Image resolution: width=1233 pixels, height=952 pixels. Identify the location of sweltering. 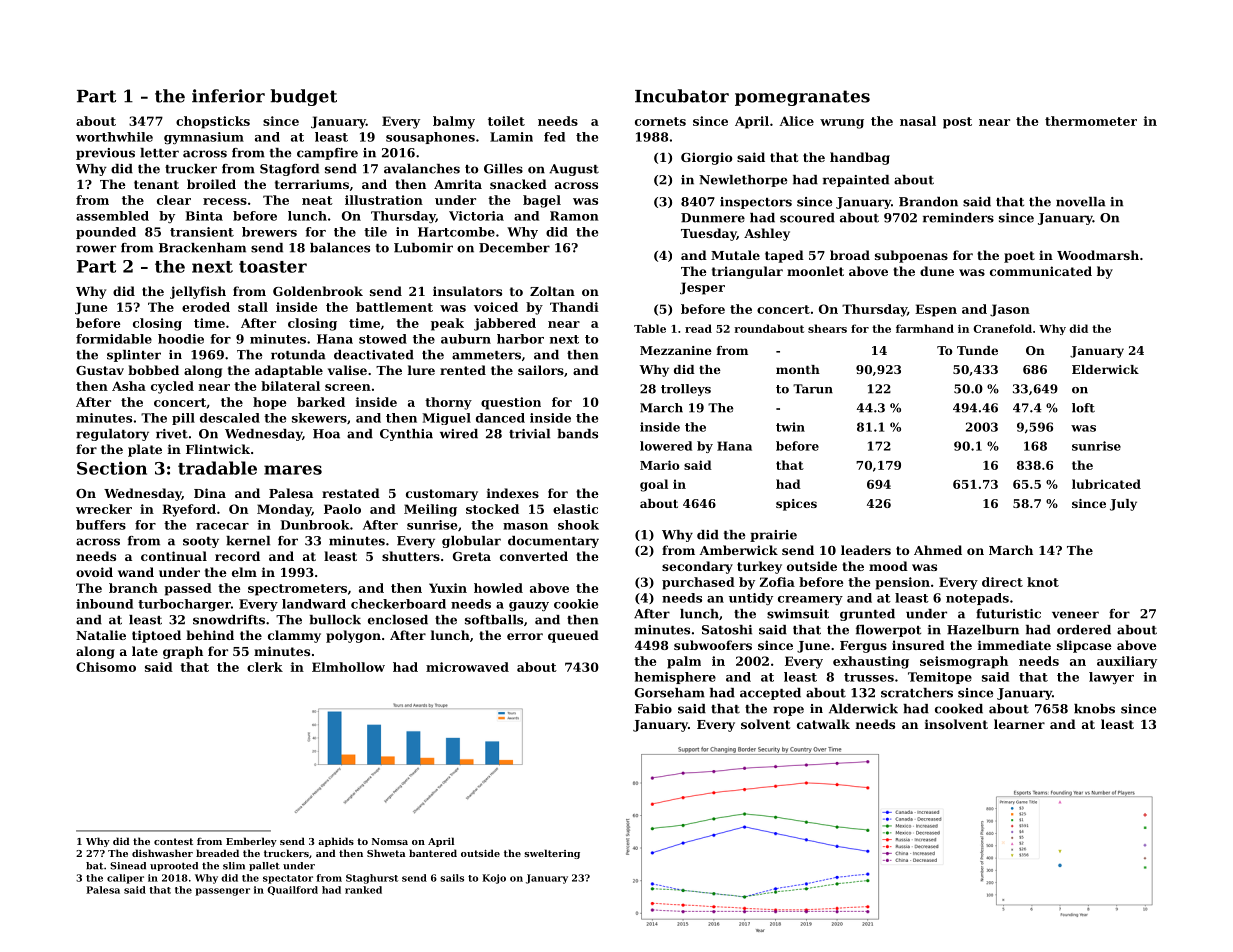
(552, 854).
